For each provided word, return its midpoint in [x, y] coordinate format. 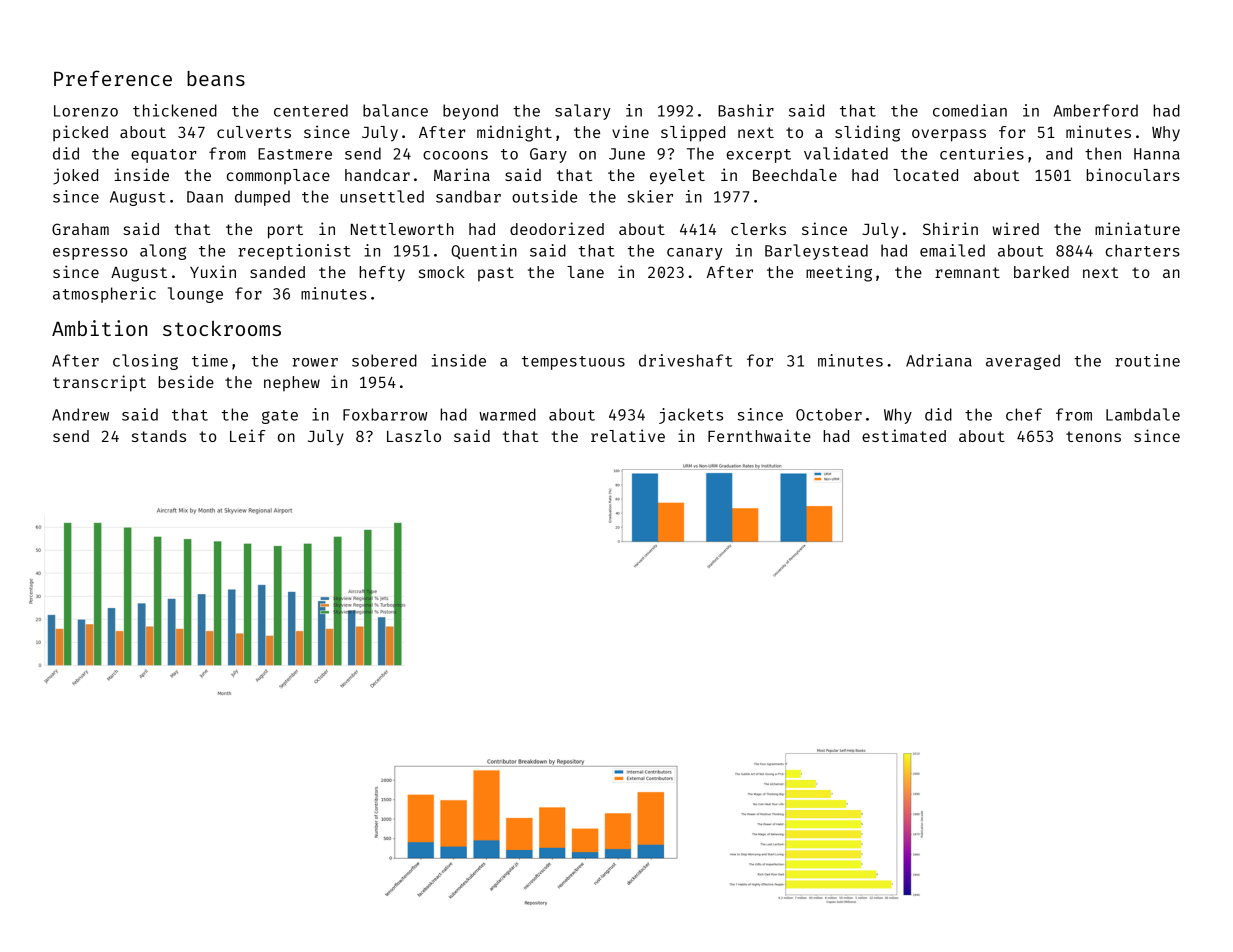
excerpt [759, 156]
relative [628, 435]
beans [216, 78]
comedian [970, 110]
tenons [1093, 436]
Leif [248, 435]
